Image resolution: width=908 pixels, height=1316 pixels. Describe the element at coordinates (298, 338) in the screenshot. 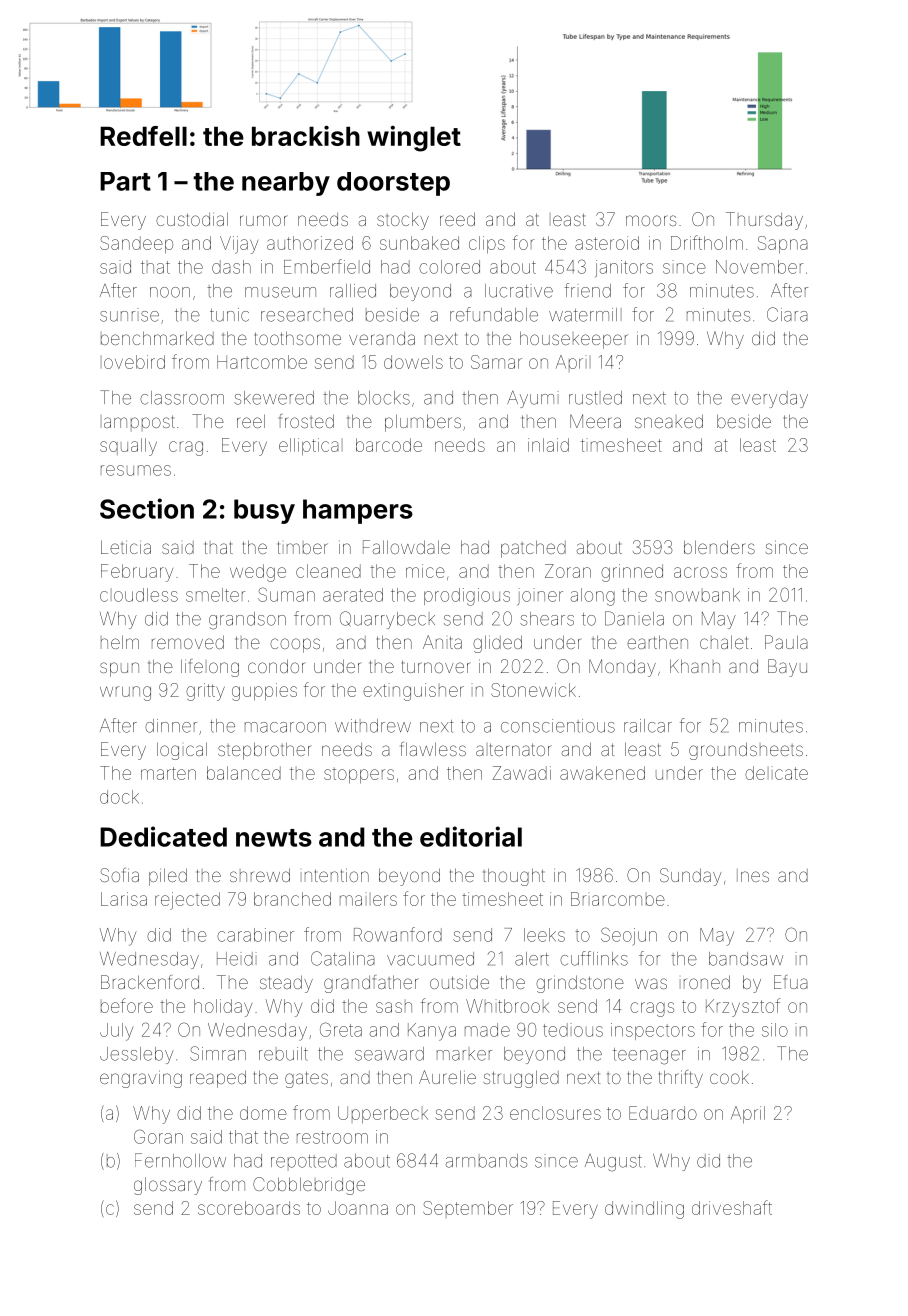

I see `toothsome` at that location.
